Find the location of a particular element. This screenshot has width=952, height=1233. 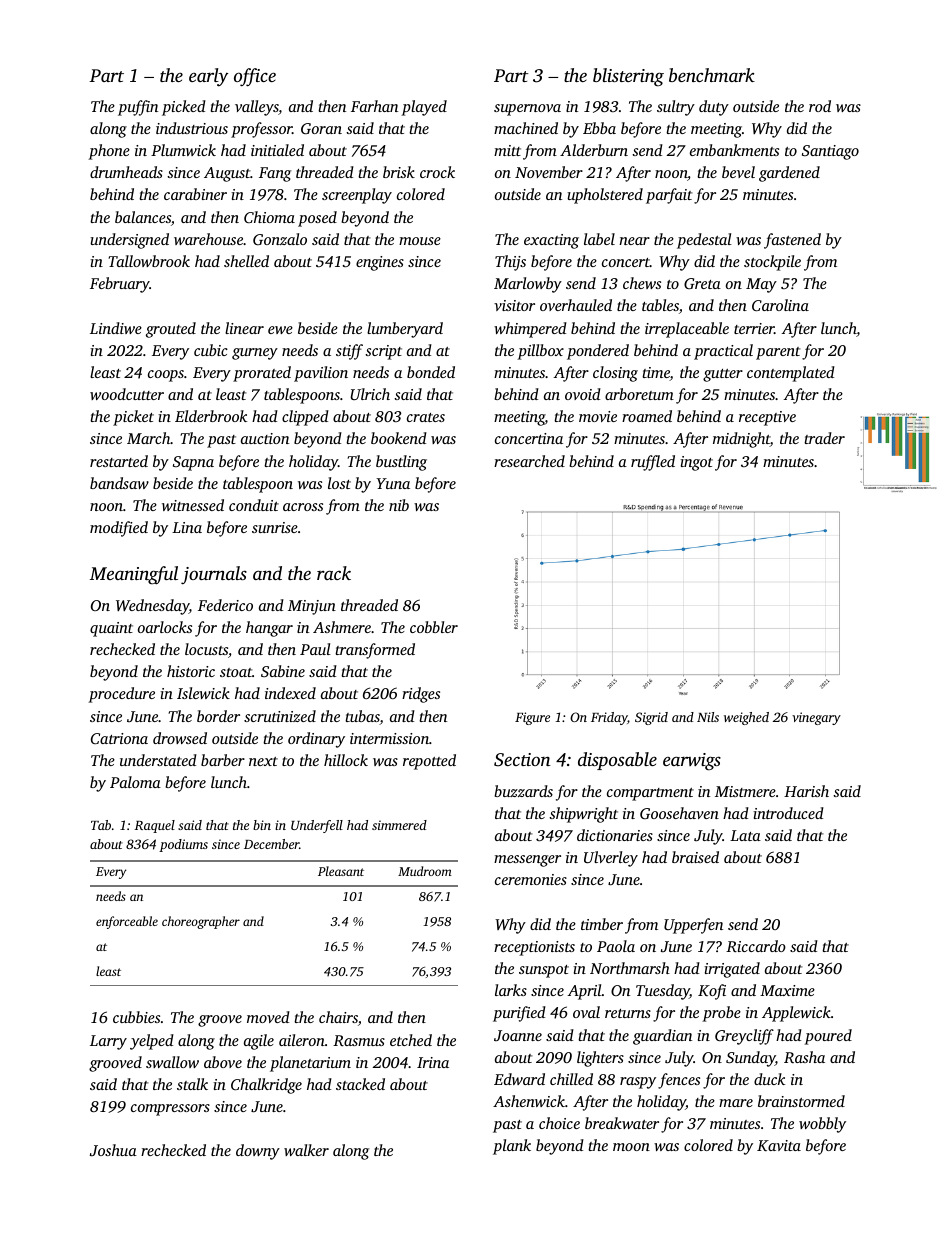

Sapna is located at coordinates (193, 463).
